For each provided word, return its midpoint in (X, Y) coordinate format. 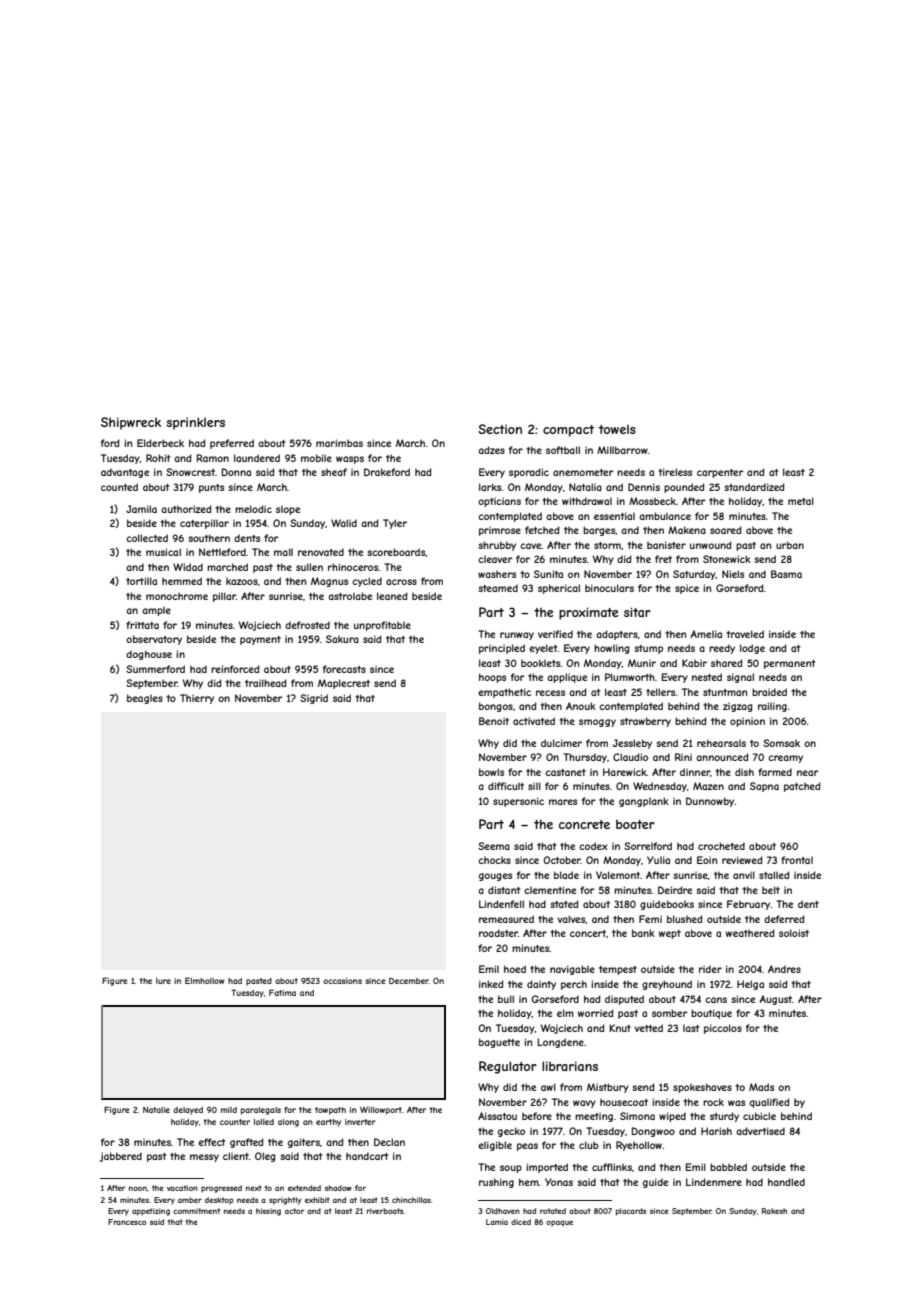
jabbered (121, 1157)
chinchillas (411, 1200)
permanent (789, 664)
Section (500, 429)
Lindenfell (501, 904)
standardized (754, 487)
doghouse (149, 655)
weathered (750, 933)
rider (710, 969)
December (409, 981)
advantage (125, 473)
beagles (145, 699)
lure (163, 981)
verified (555, 634)
